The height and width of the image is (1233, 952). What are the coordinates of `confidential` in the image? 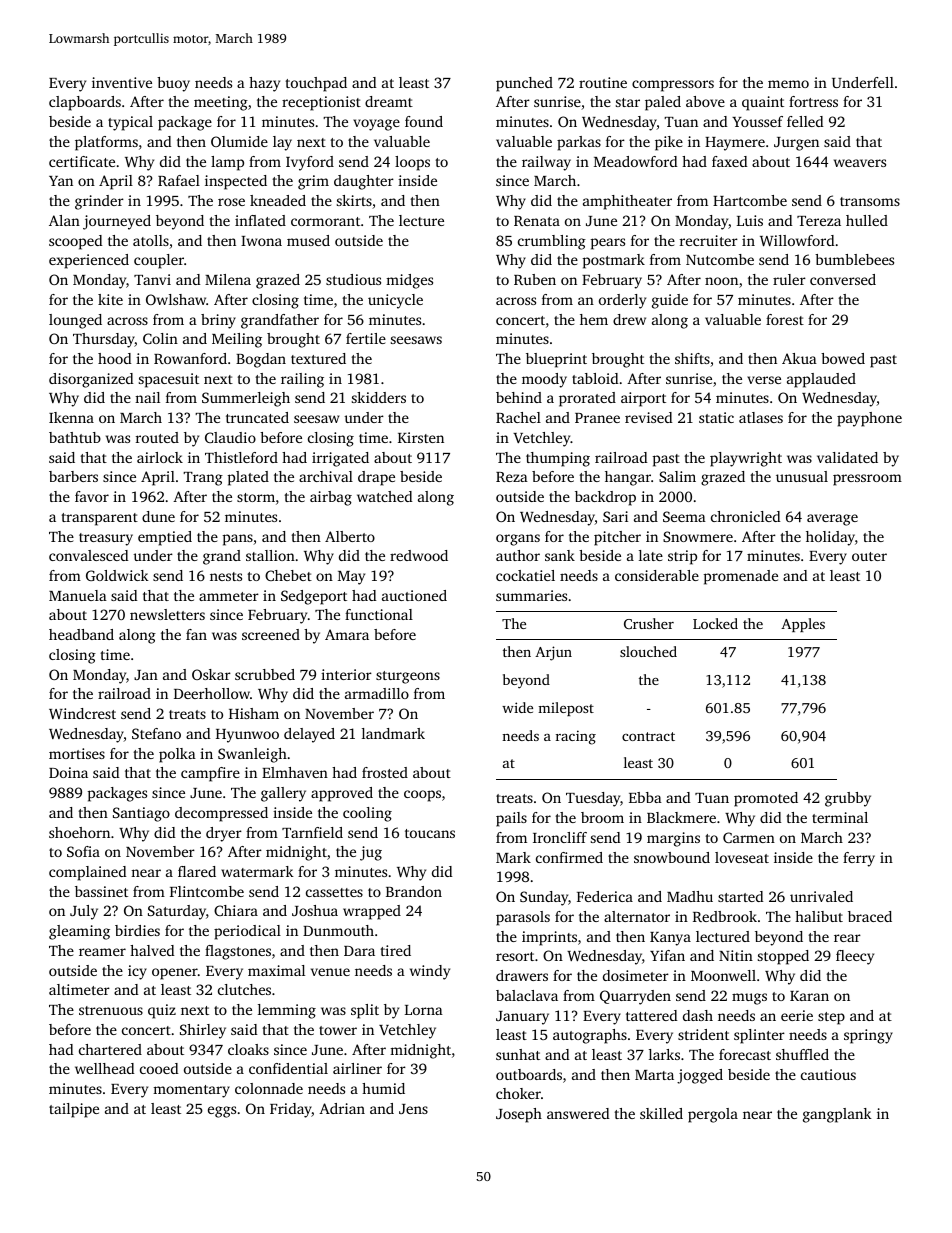 It's located at (288, 1068).
